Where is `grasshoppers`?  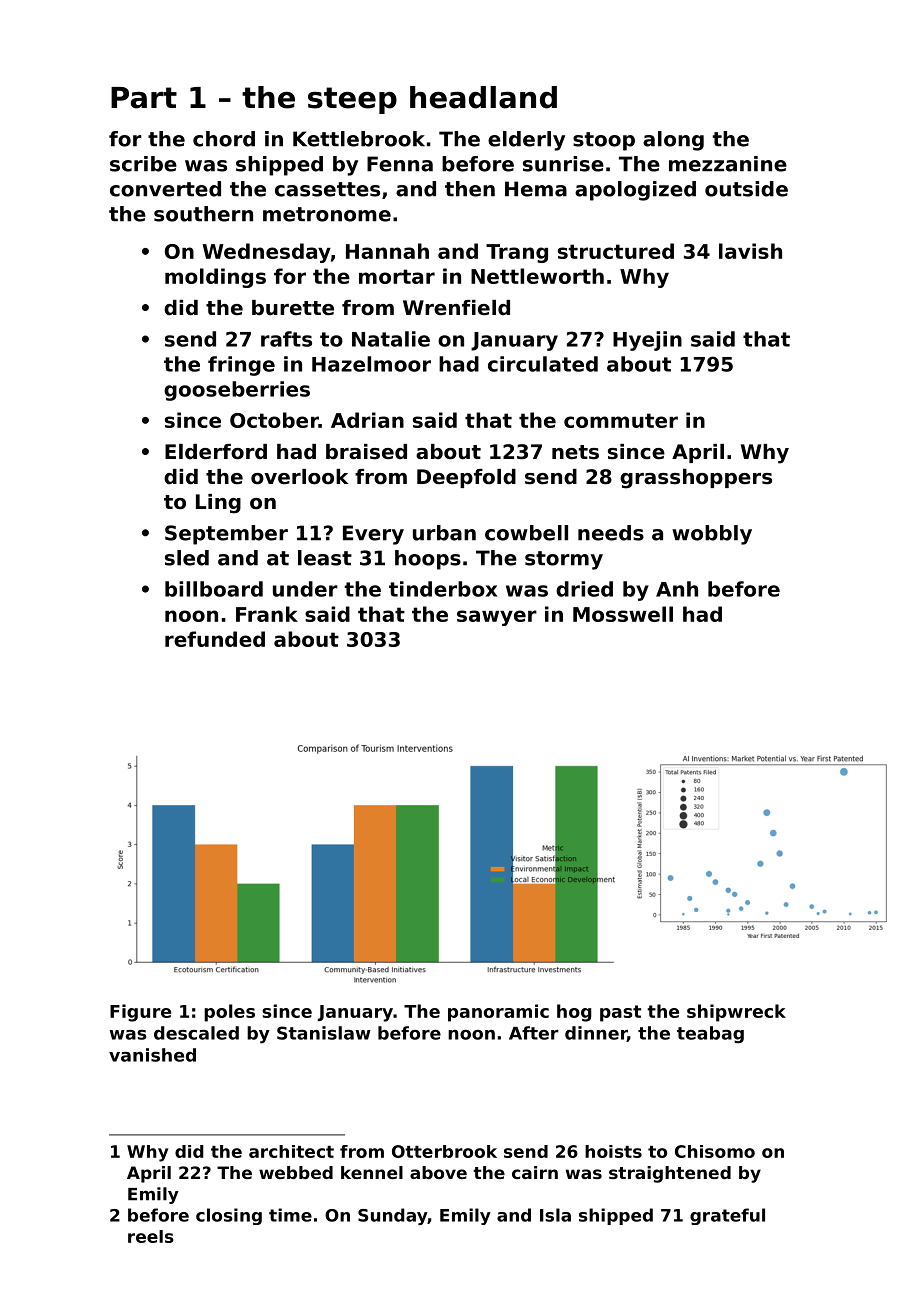
grasshoppers is located at coordinates (696, 479).
